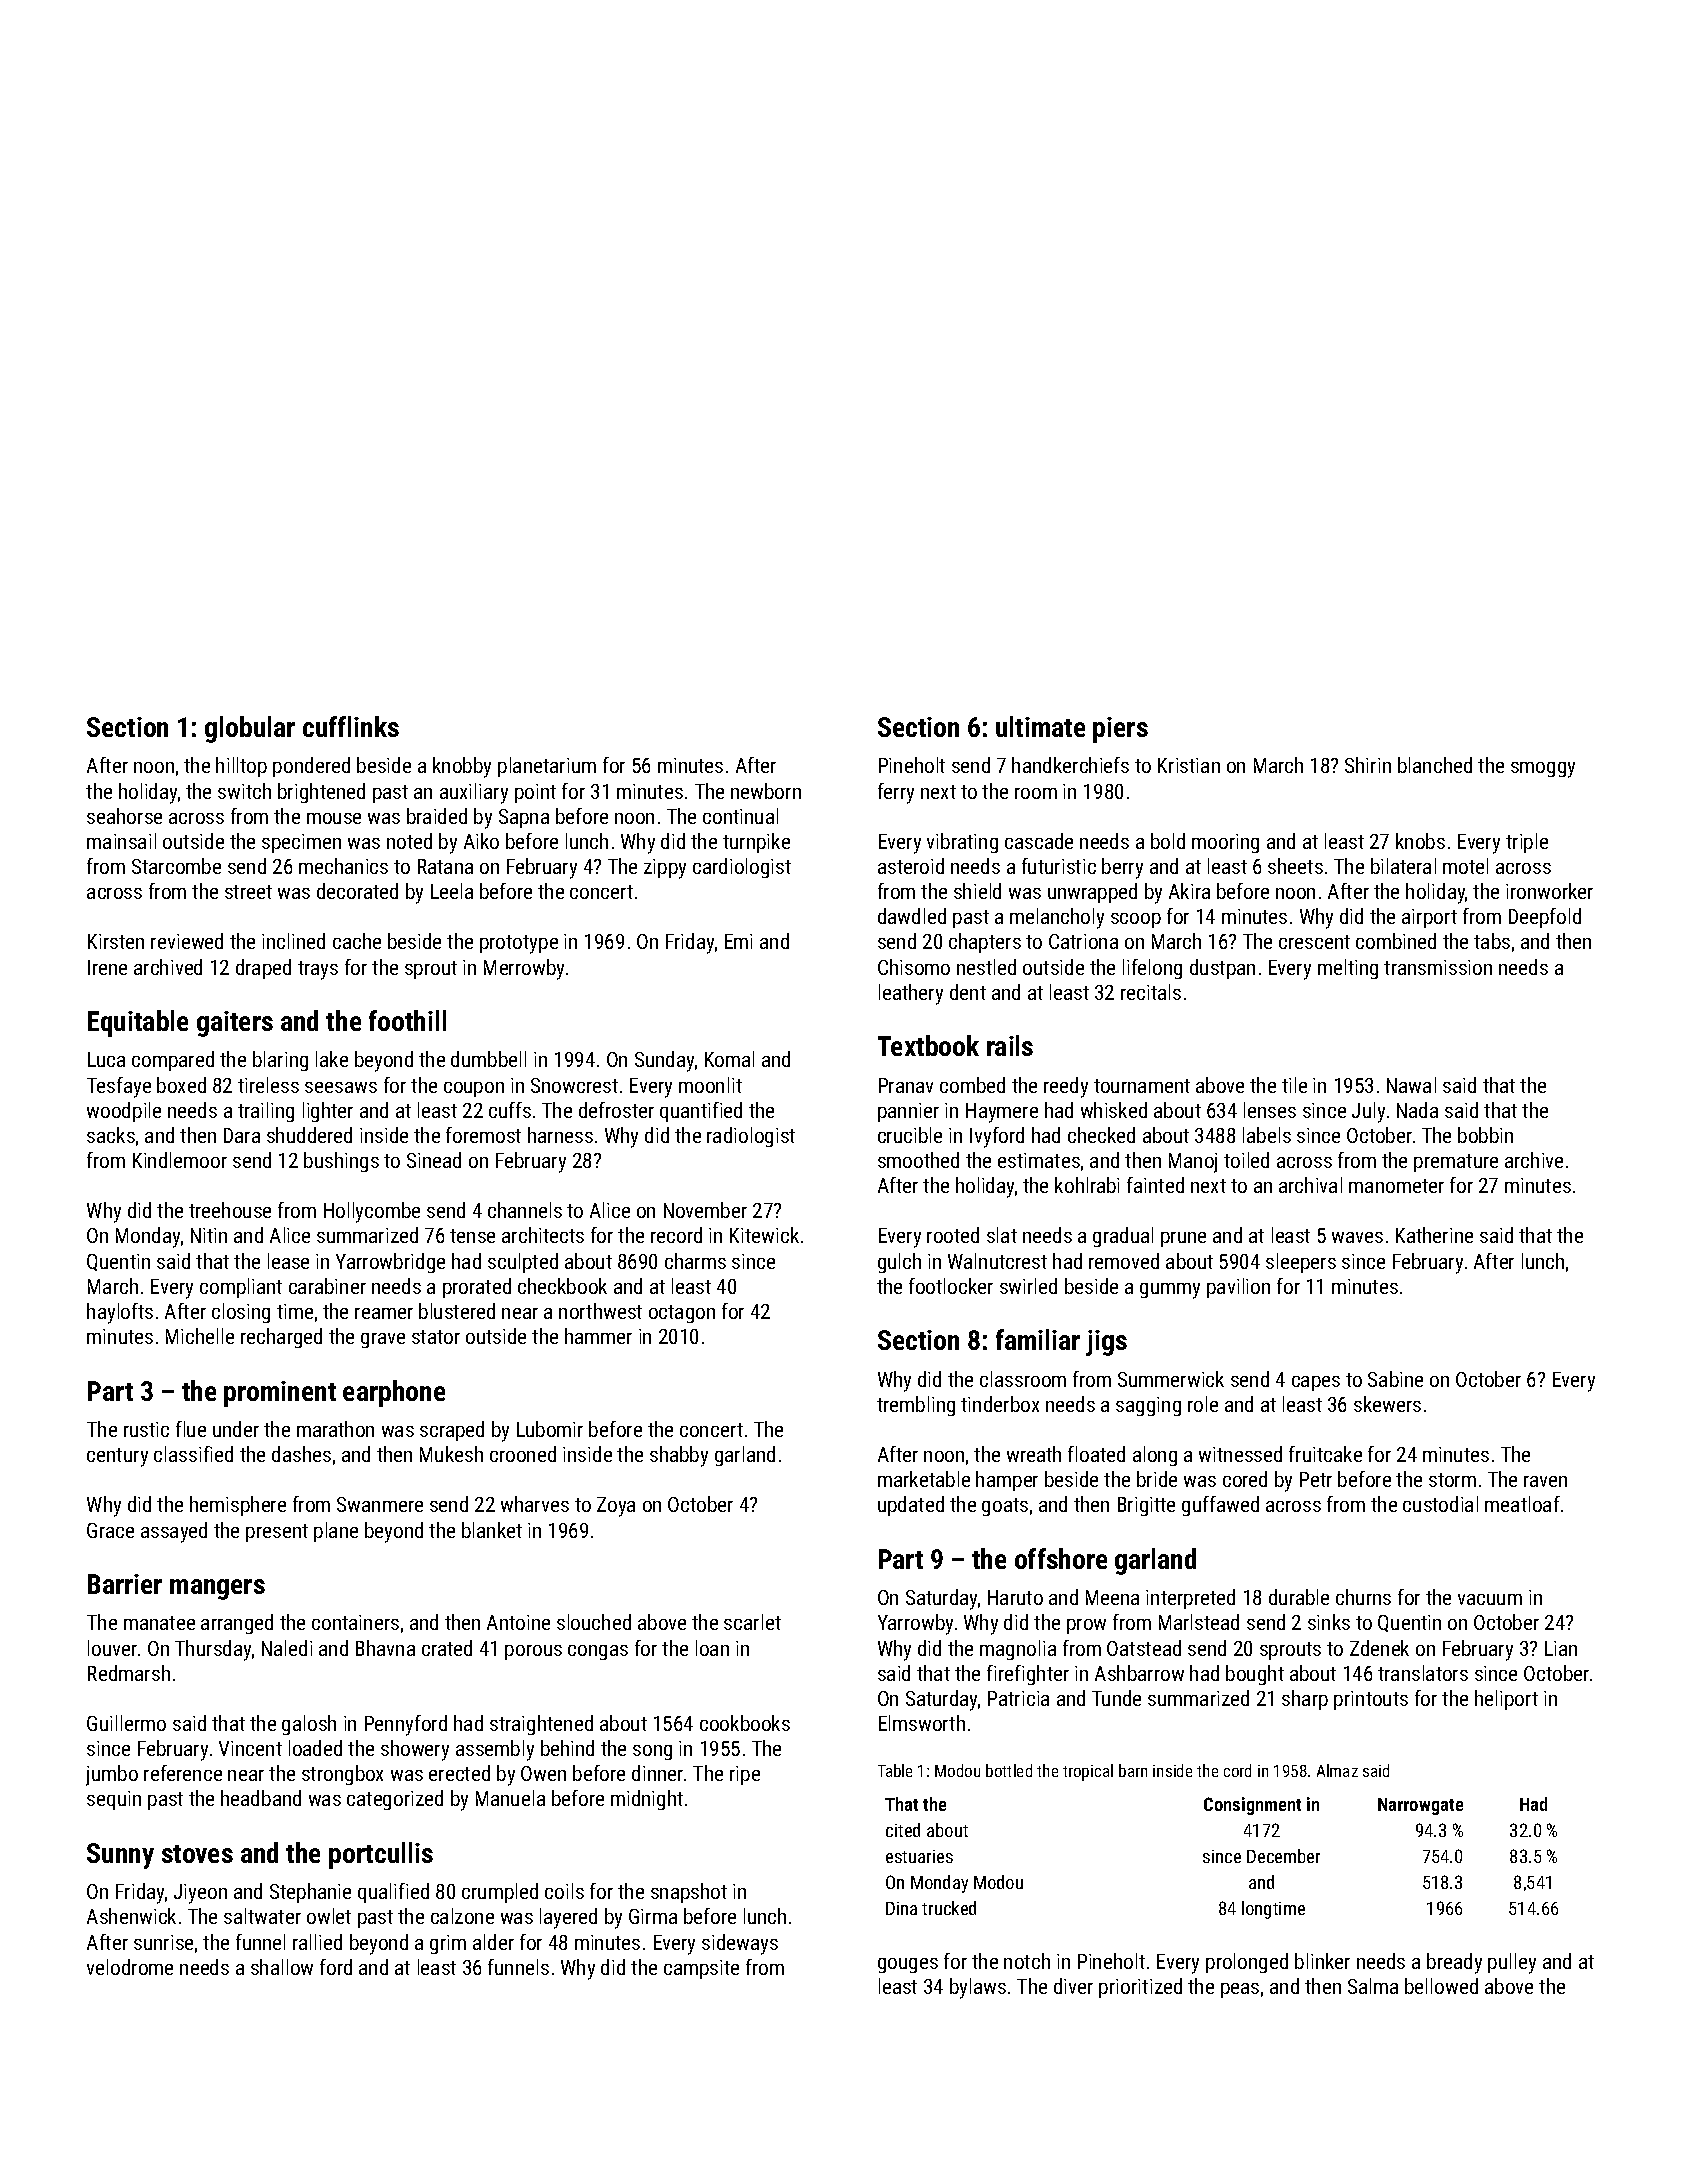  Describe the element at coordinates (1267, 1135) in the screenshot. I see `labels` at that location.
